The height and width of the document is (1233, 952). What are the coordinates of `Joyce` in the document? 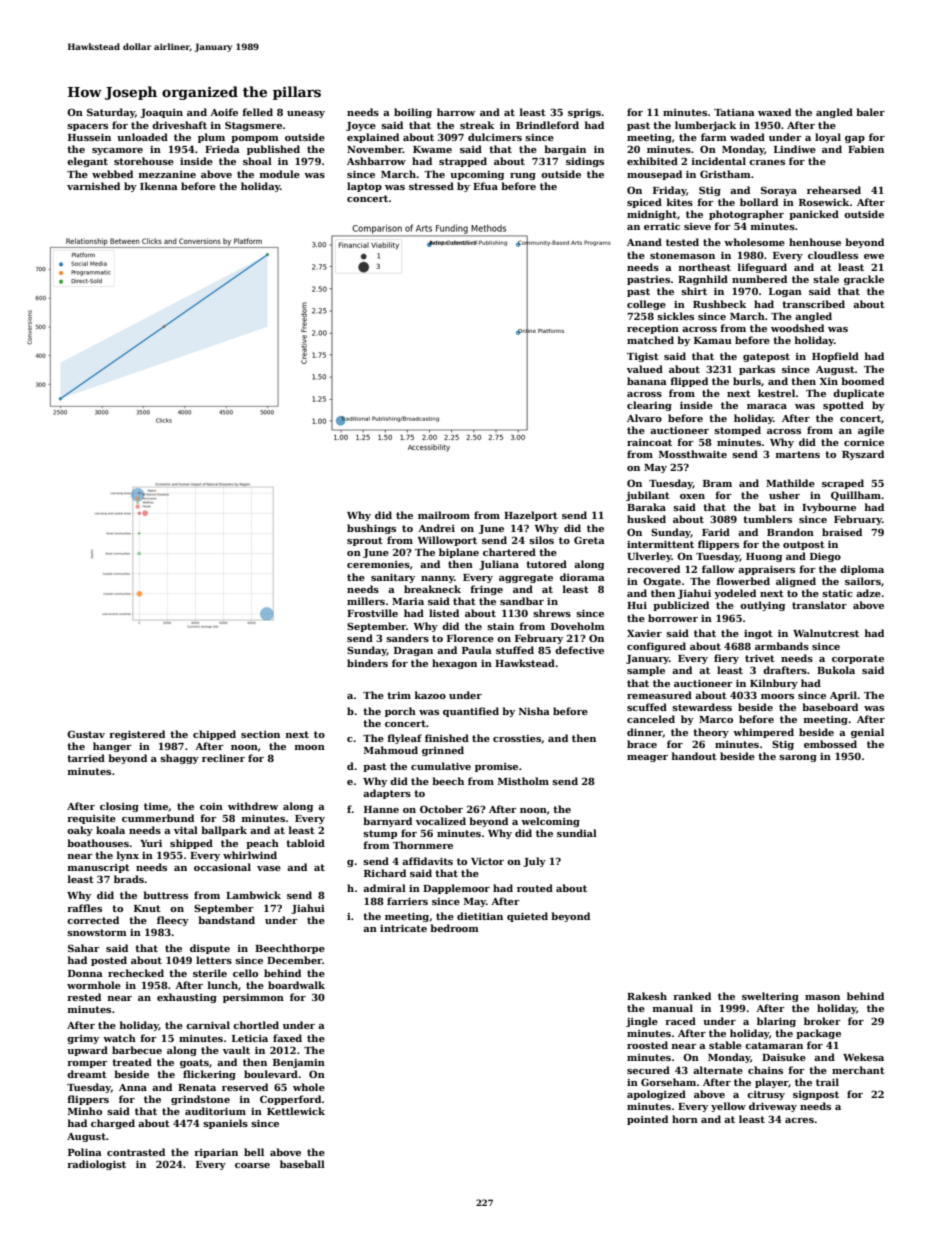 It's located at (361, 126).
